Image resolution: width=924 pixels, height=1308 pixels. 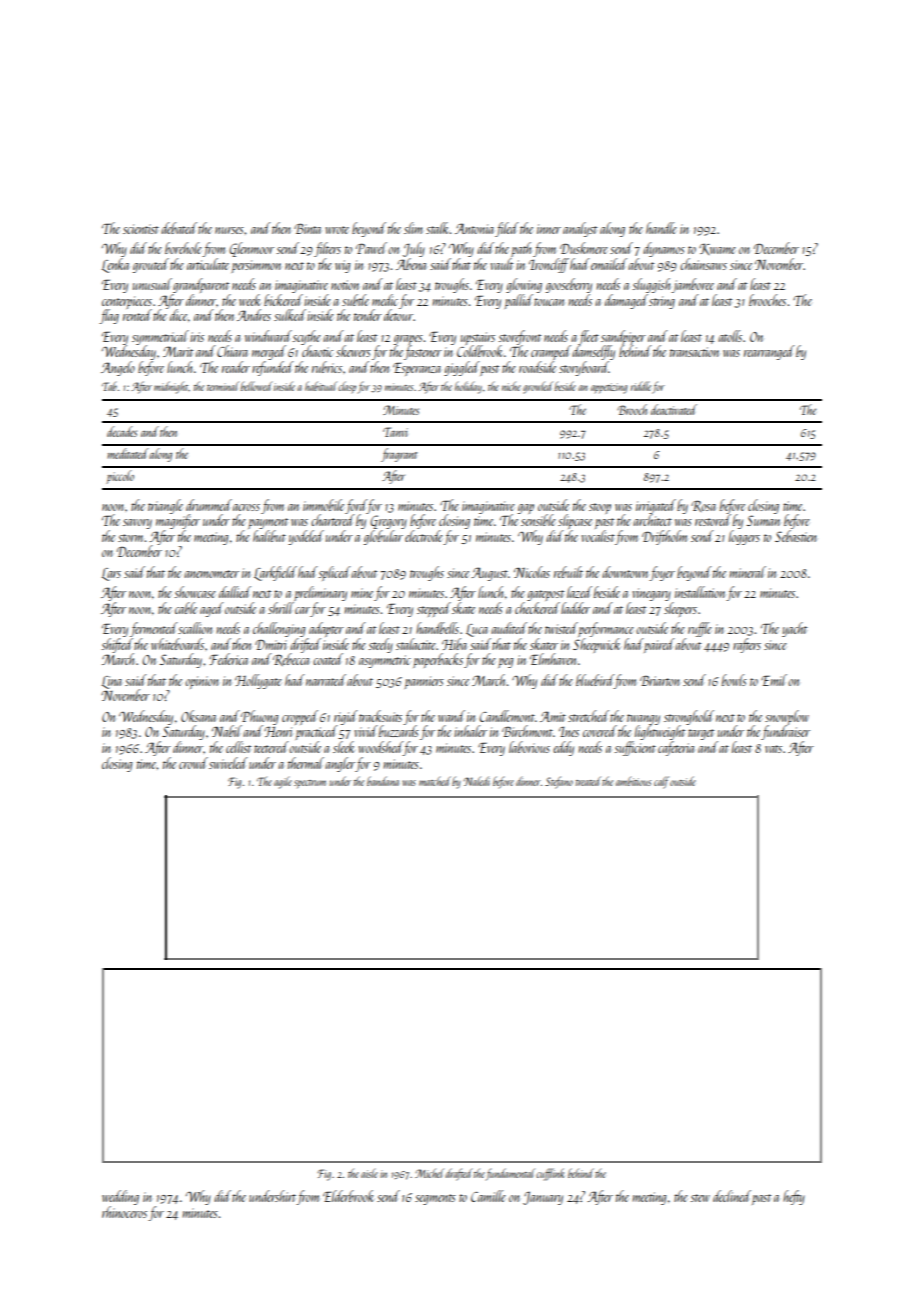 What do you see at coordinates (151, 265) in the image?
I see `grouted` at bounding box center [151, 265].
